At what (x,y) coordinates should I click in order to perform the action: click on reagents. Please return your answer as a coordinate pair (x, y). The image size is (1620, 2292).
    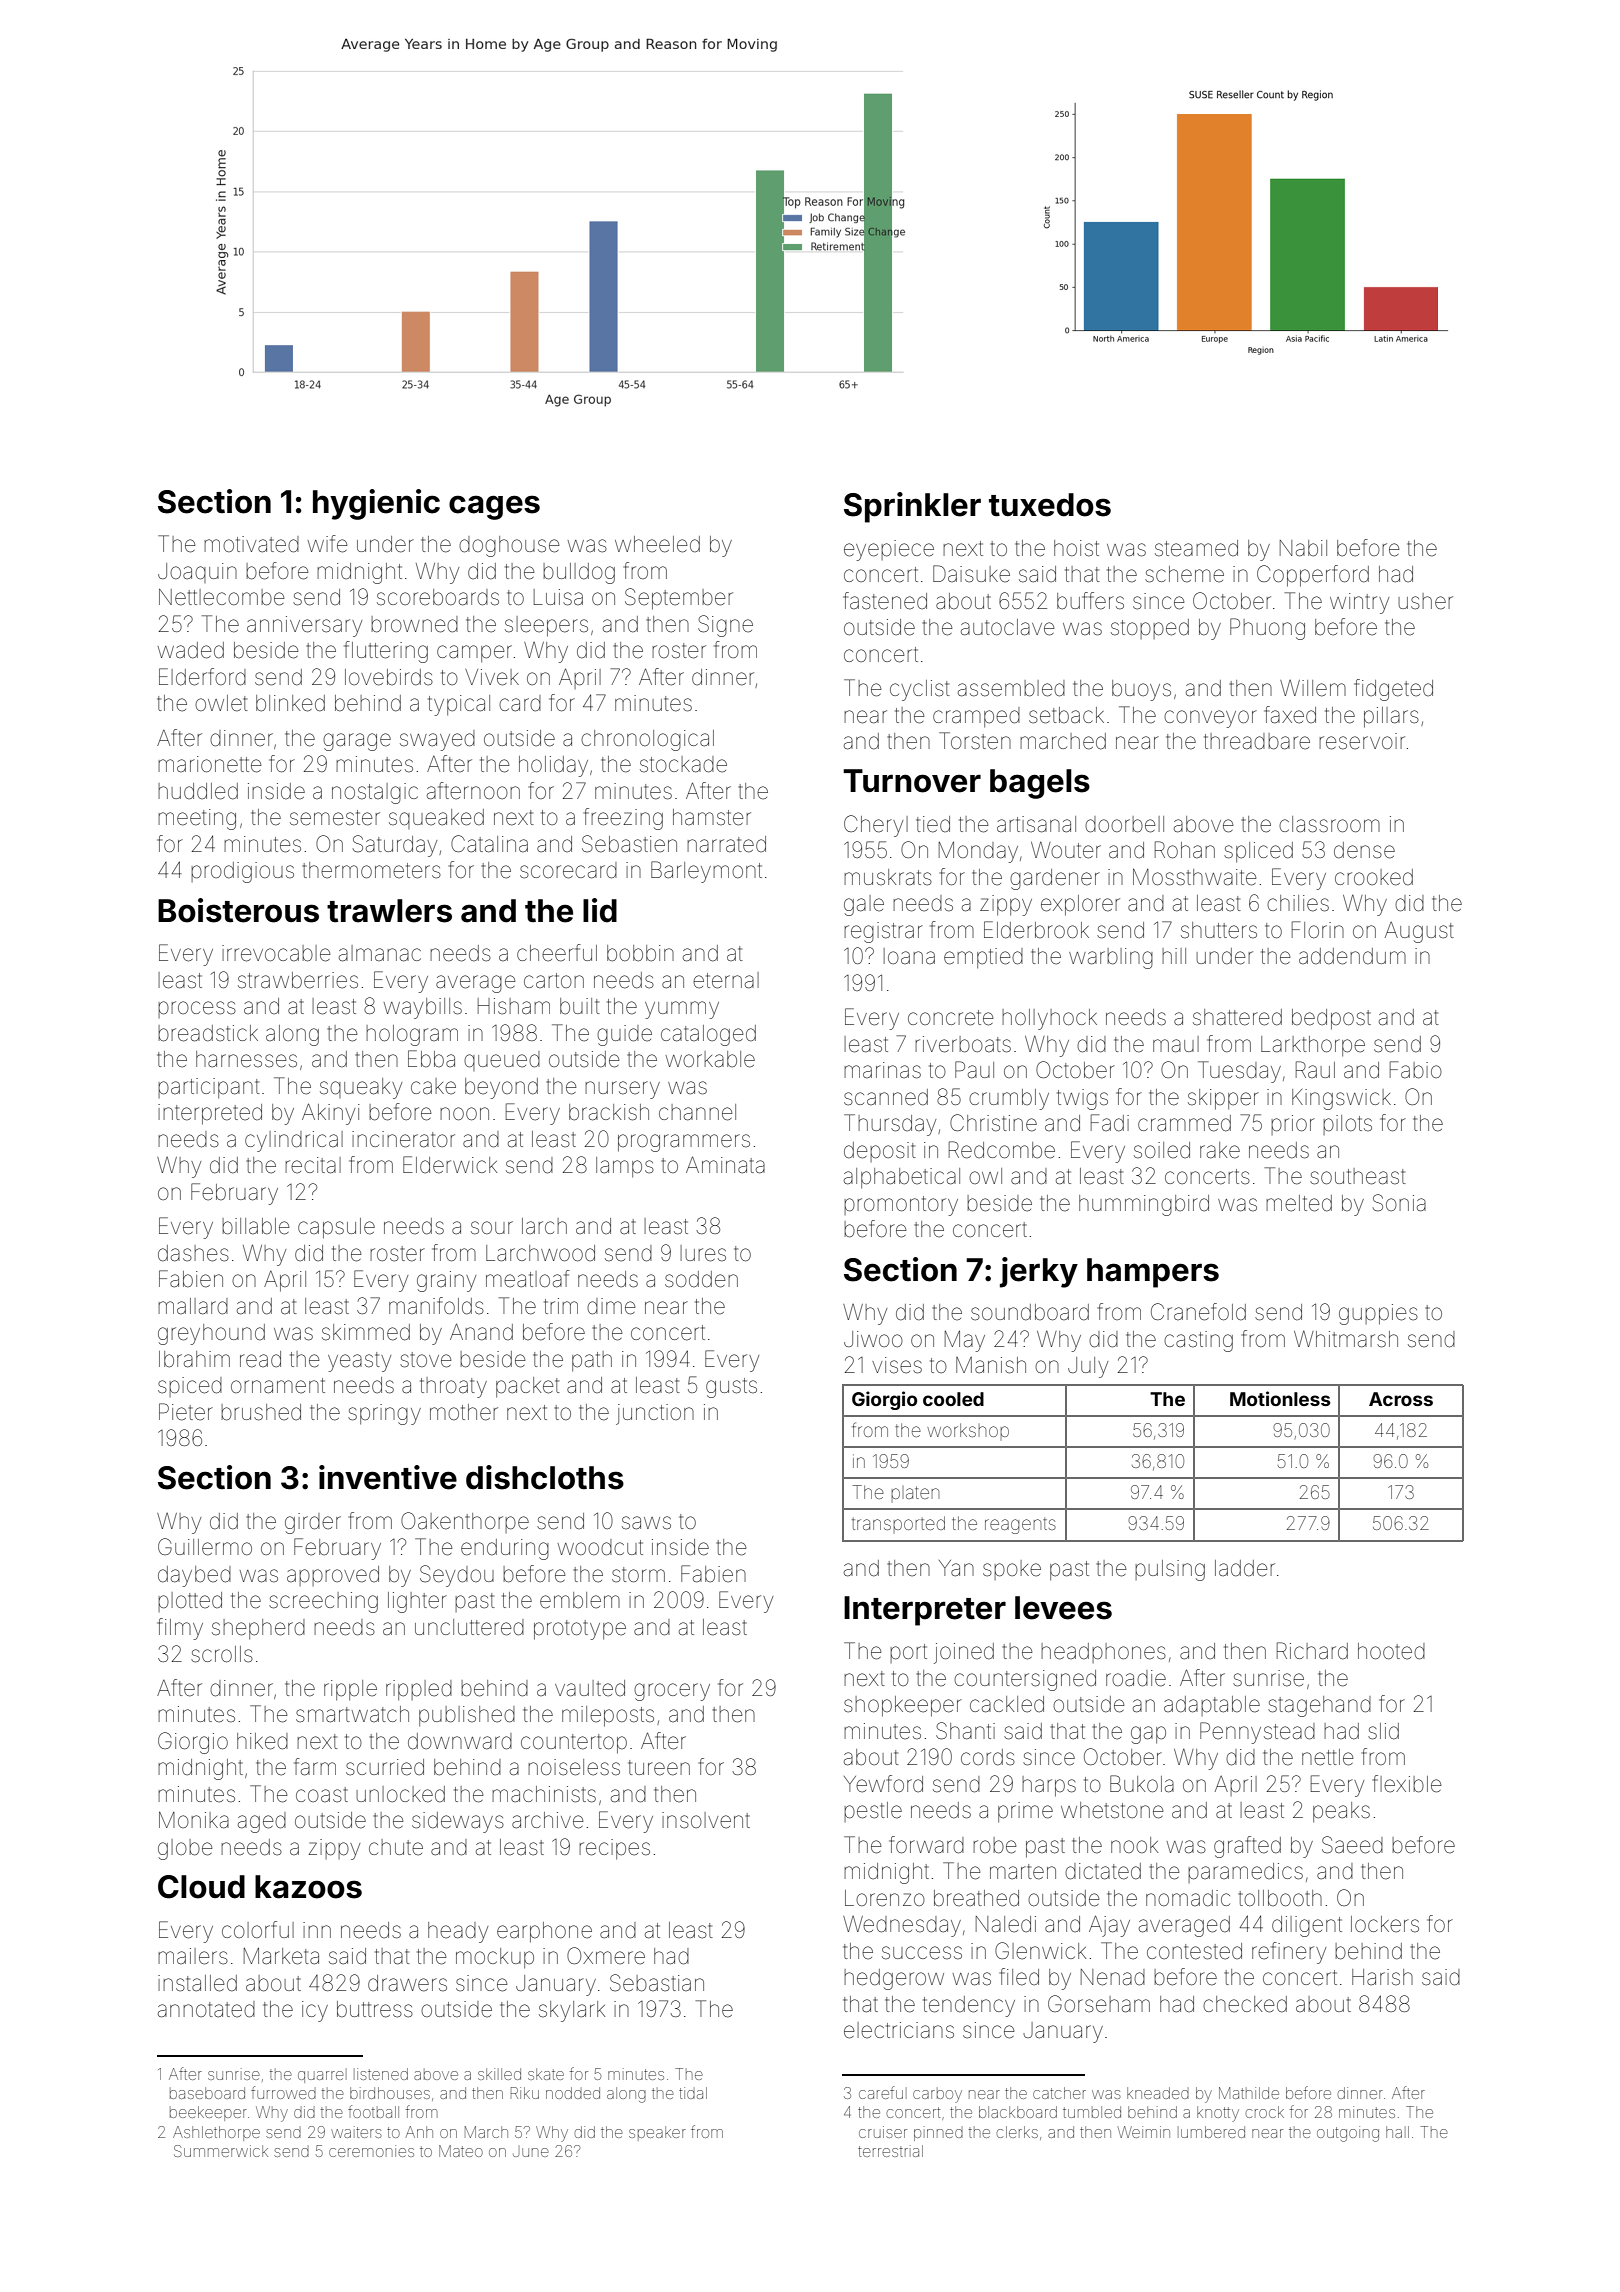
    Looking at the image, I should click on (1020, 1526).
